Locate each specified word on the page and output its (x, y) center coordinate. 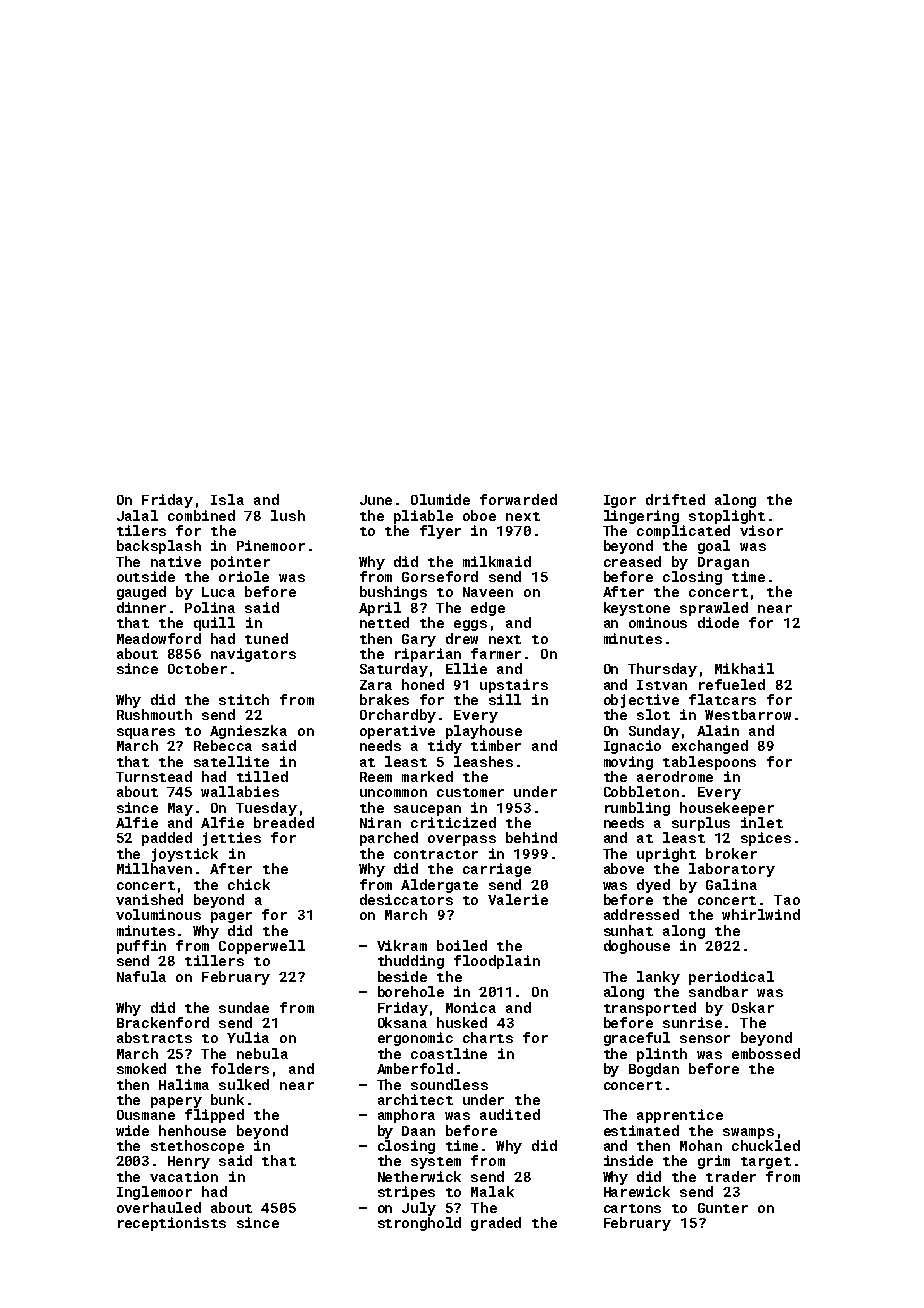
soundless (449, 1084)
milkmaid (497, 561)
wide (132, 1130)
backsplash (159, 547)
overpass (462, 840)
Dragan (723, 563)
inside (628, 1160)
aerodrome (675, 776)
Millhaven (154, 868)
